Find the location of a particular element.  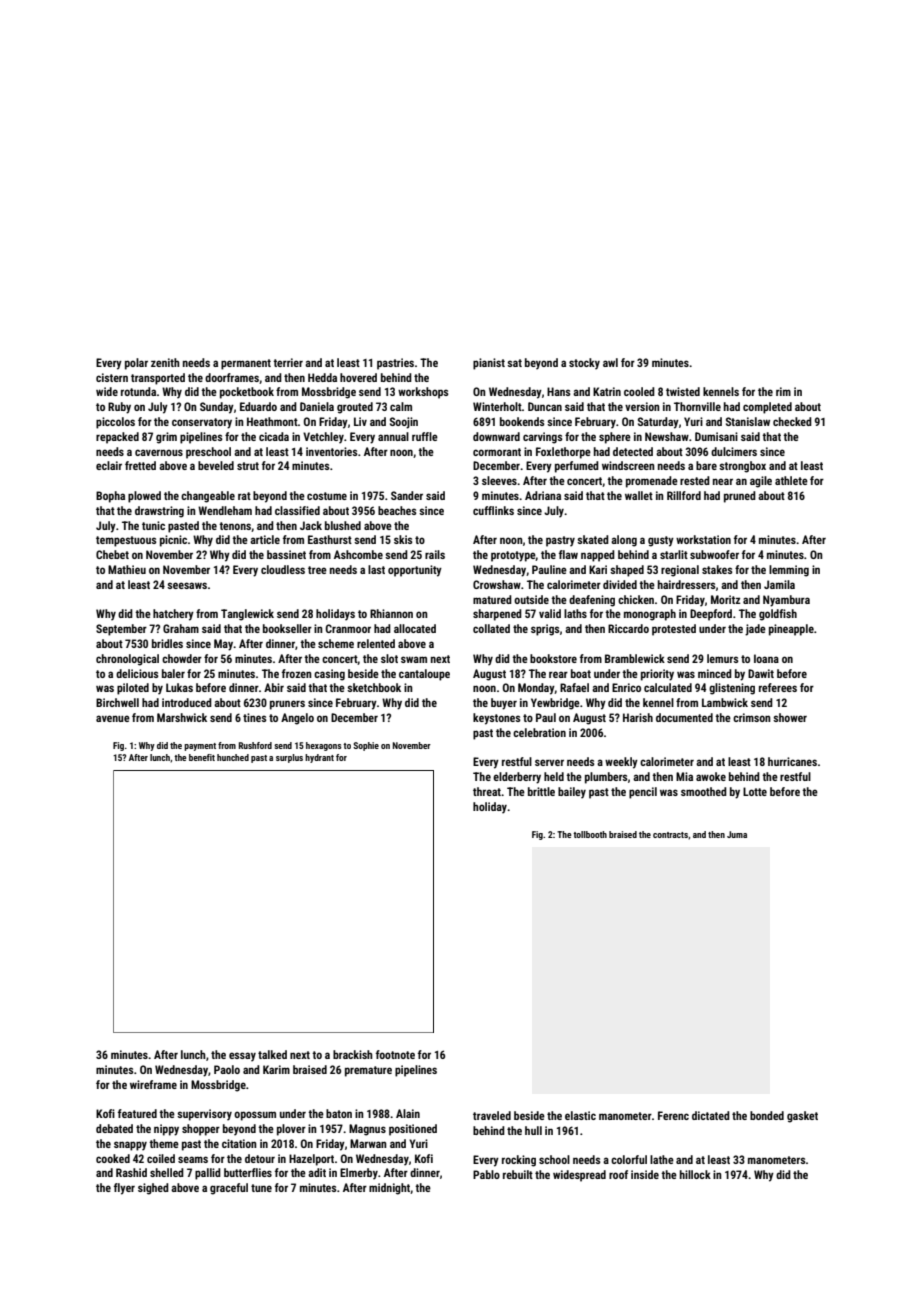

zenith is located at coordinates (165, 362).
